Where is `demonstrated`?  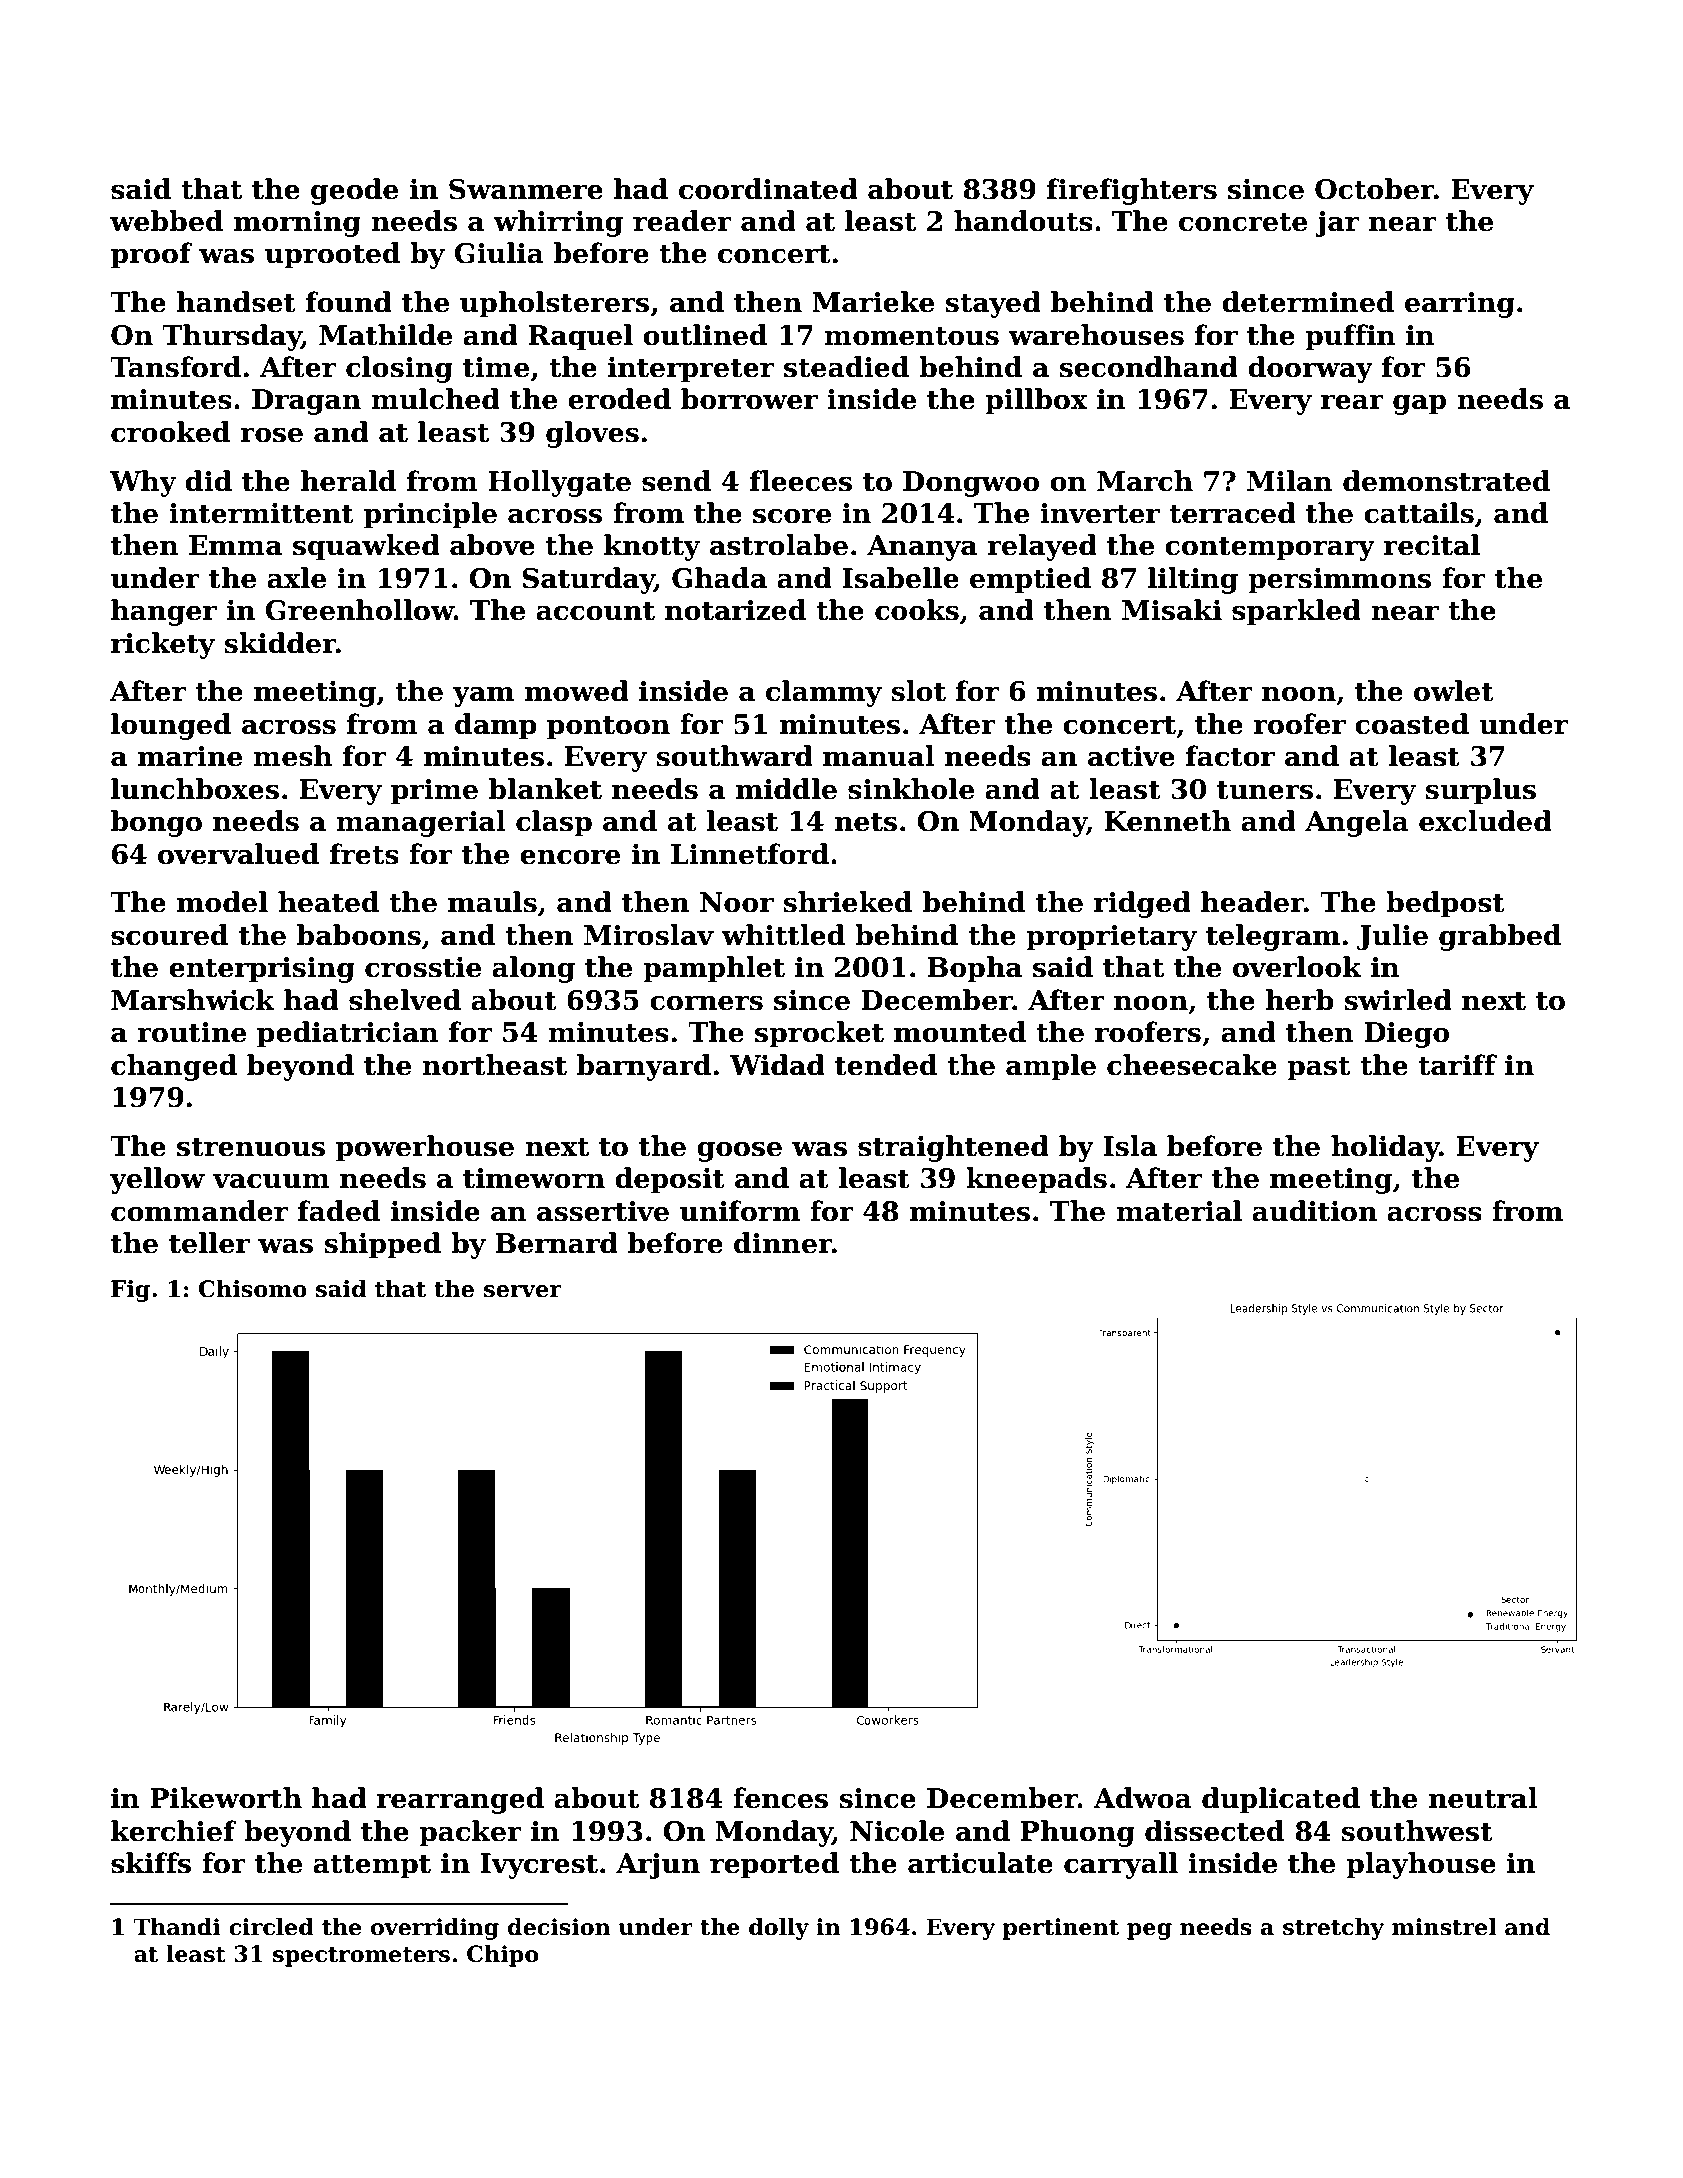
demonstrated is located at coordinates (1446, 481).
